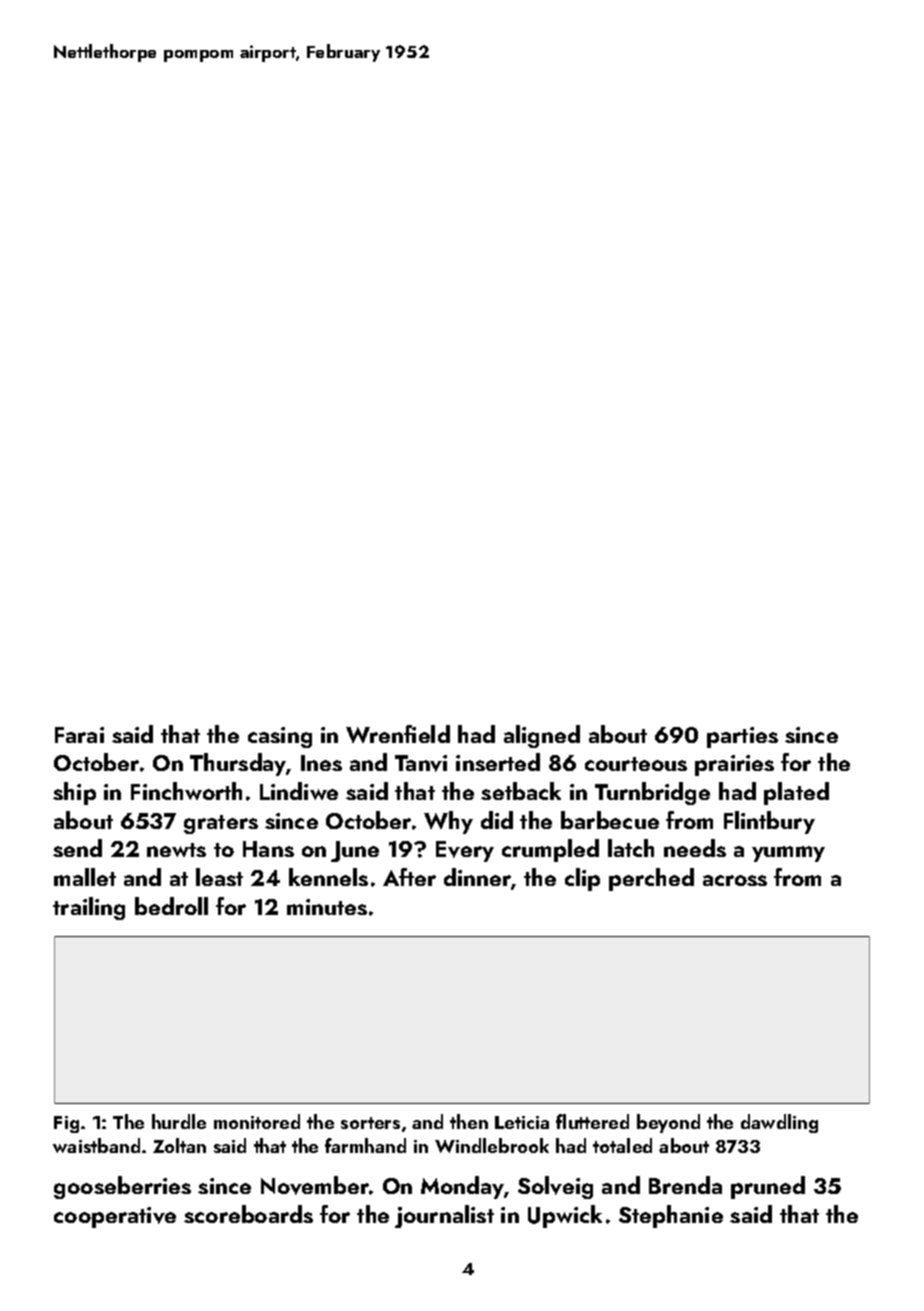 This screenshot has width=924, height=1311. Describe the element at coordinates (734, 765) in the screenshot. I see `prairies` at that location.
